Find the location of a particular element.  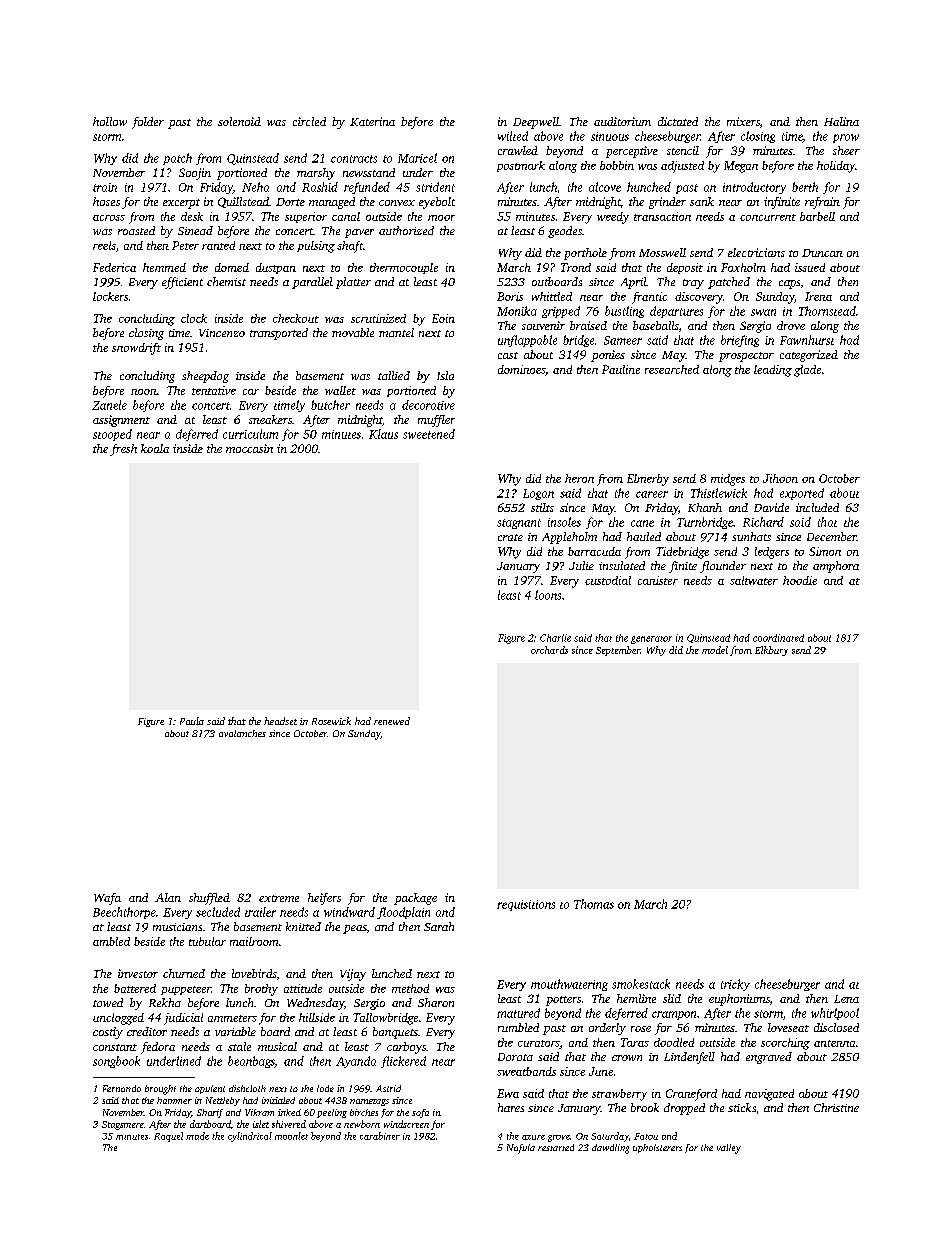

flickered is located at coordinates (403, 1062).
